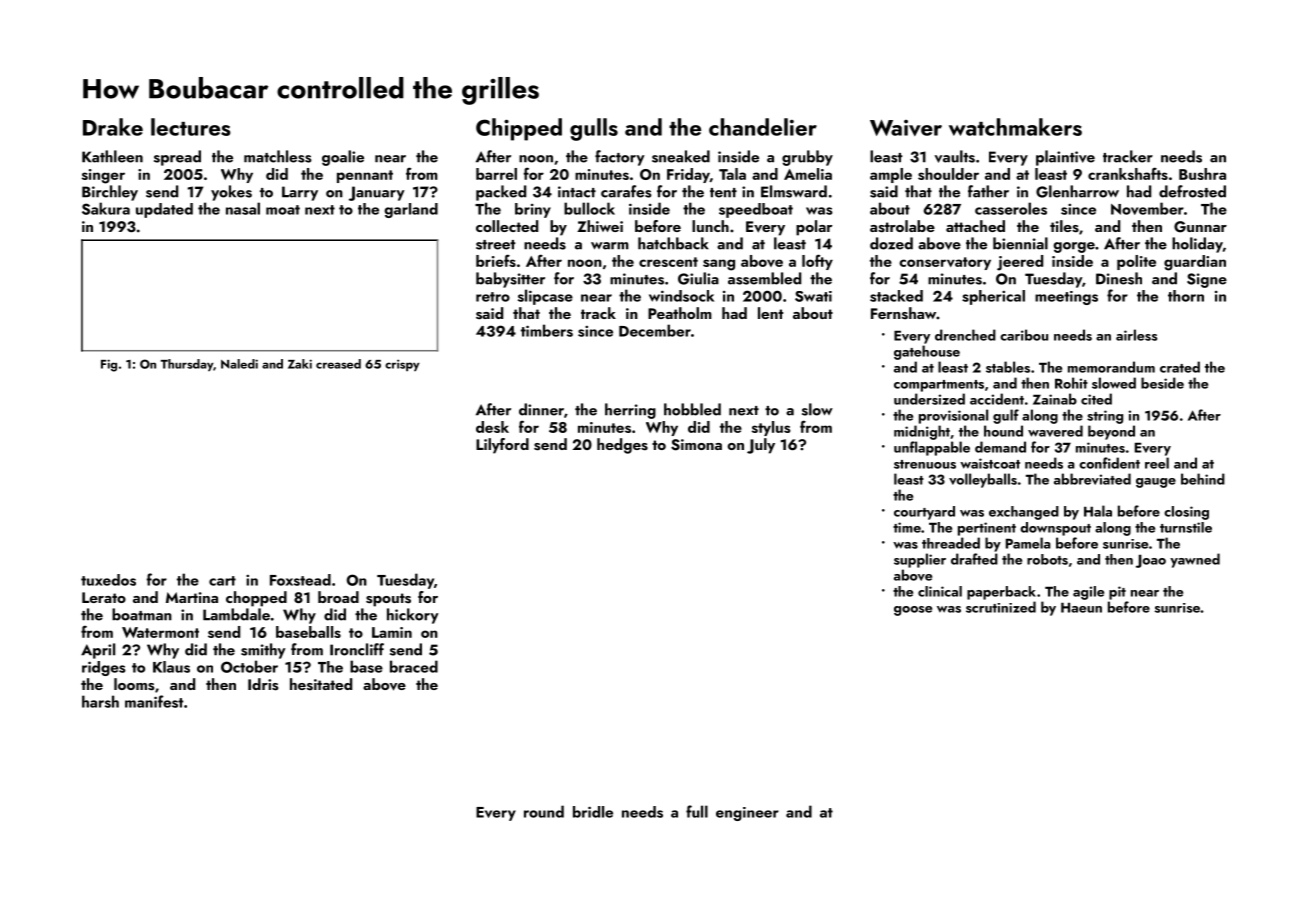  What do you see at coordinates (1015, 127) in the page?
I see `watchmakers` at bounding box center [1015, 127].
